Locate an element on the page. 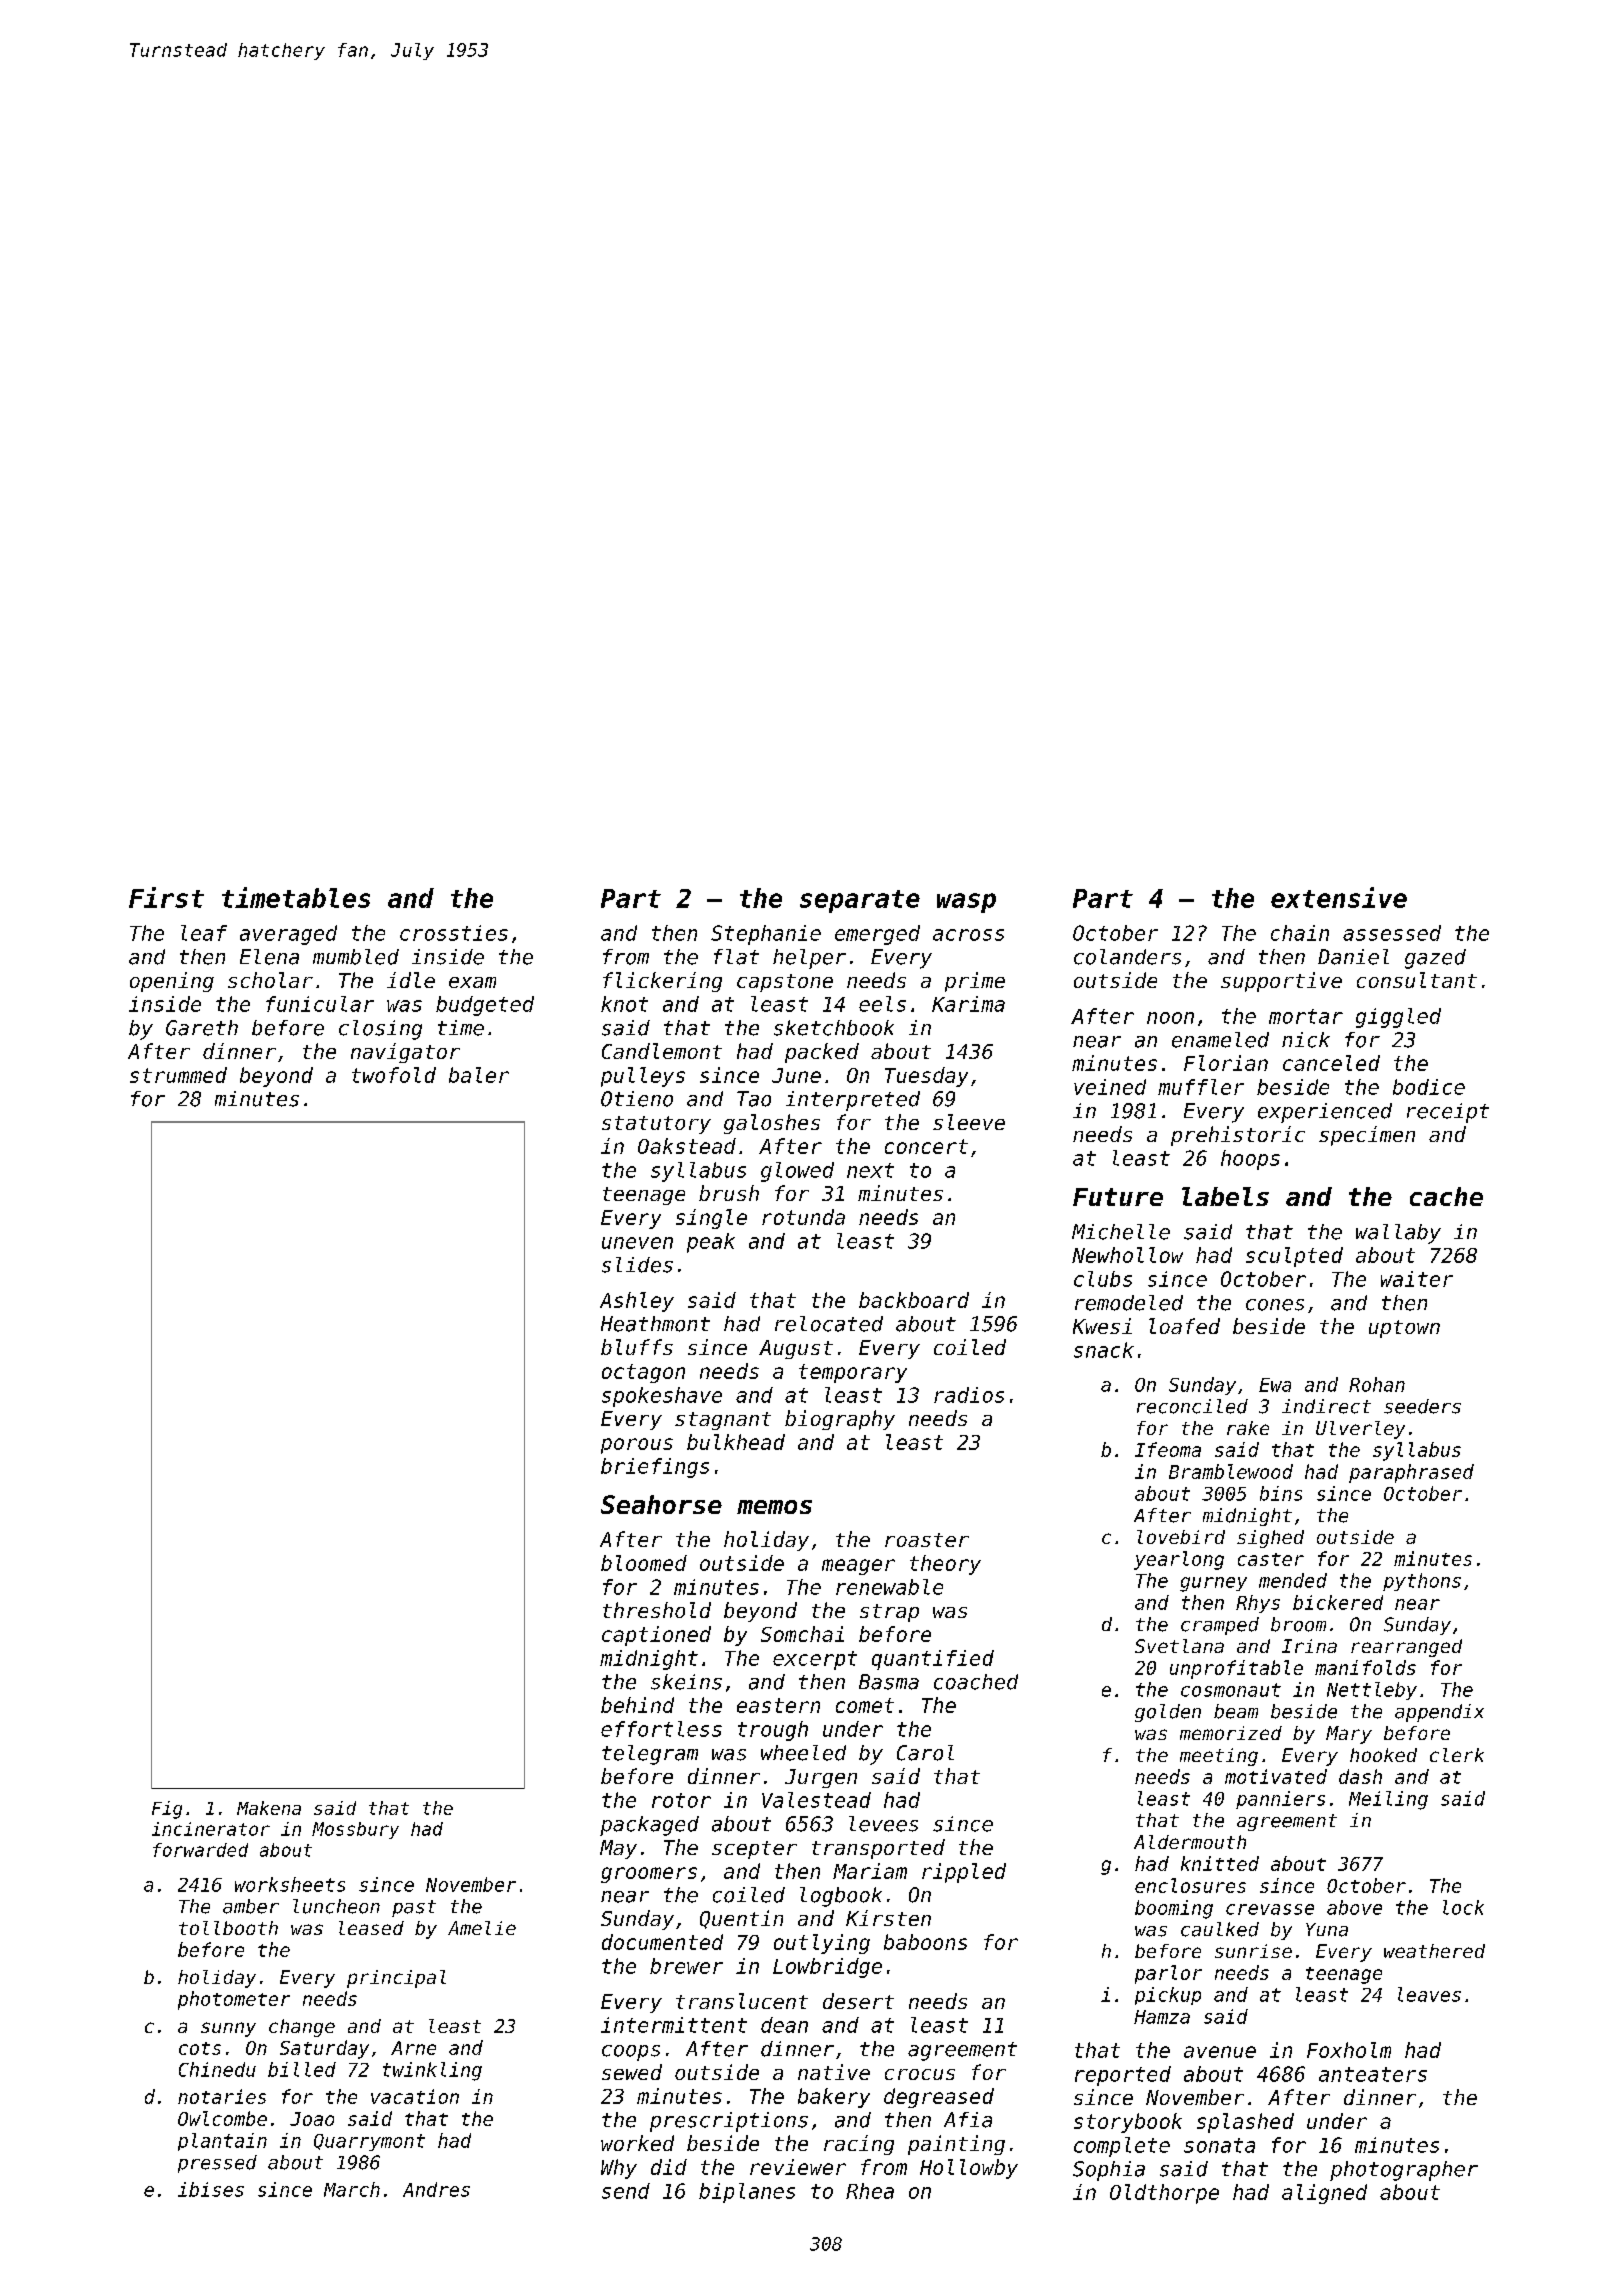 Image resolution: width=1620 pixels, height=2292 pixels. rake is located at coordinates (1248, 1428).
